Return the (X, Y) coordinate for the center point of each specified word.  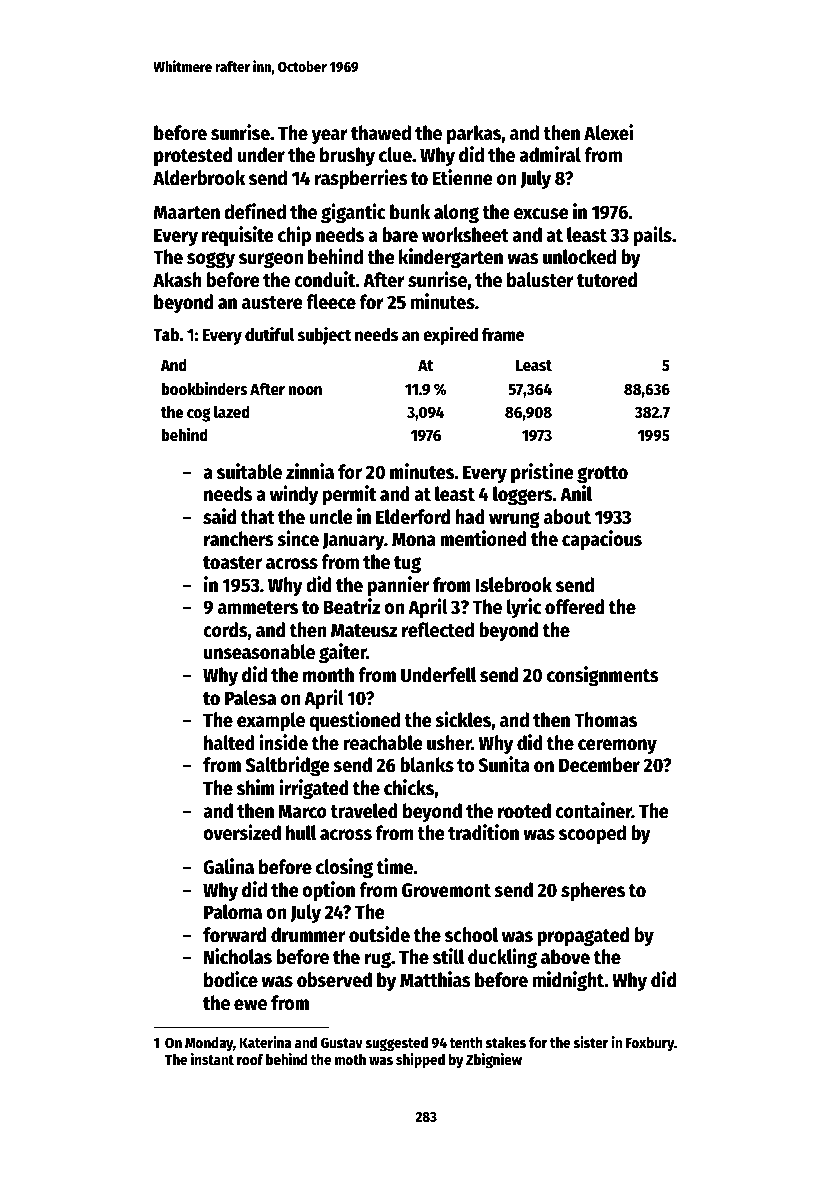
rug (378, 960)
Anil (576, 493)
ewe (250, 1005)
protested (193, 156)
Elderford (413, 517)
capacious (602, 540)
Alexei (608, 132)
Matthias (435, 979)
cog (199, 415)
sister (591, 1042)
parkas (474, 134)
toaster (232, 563)
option (328, 891)
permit (349, 495)
